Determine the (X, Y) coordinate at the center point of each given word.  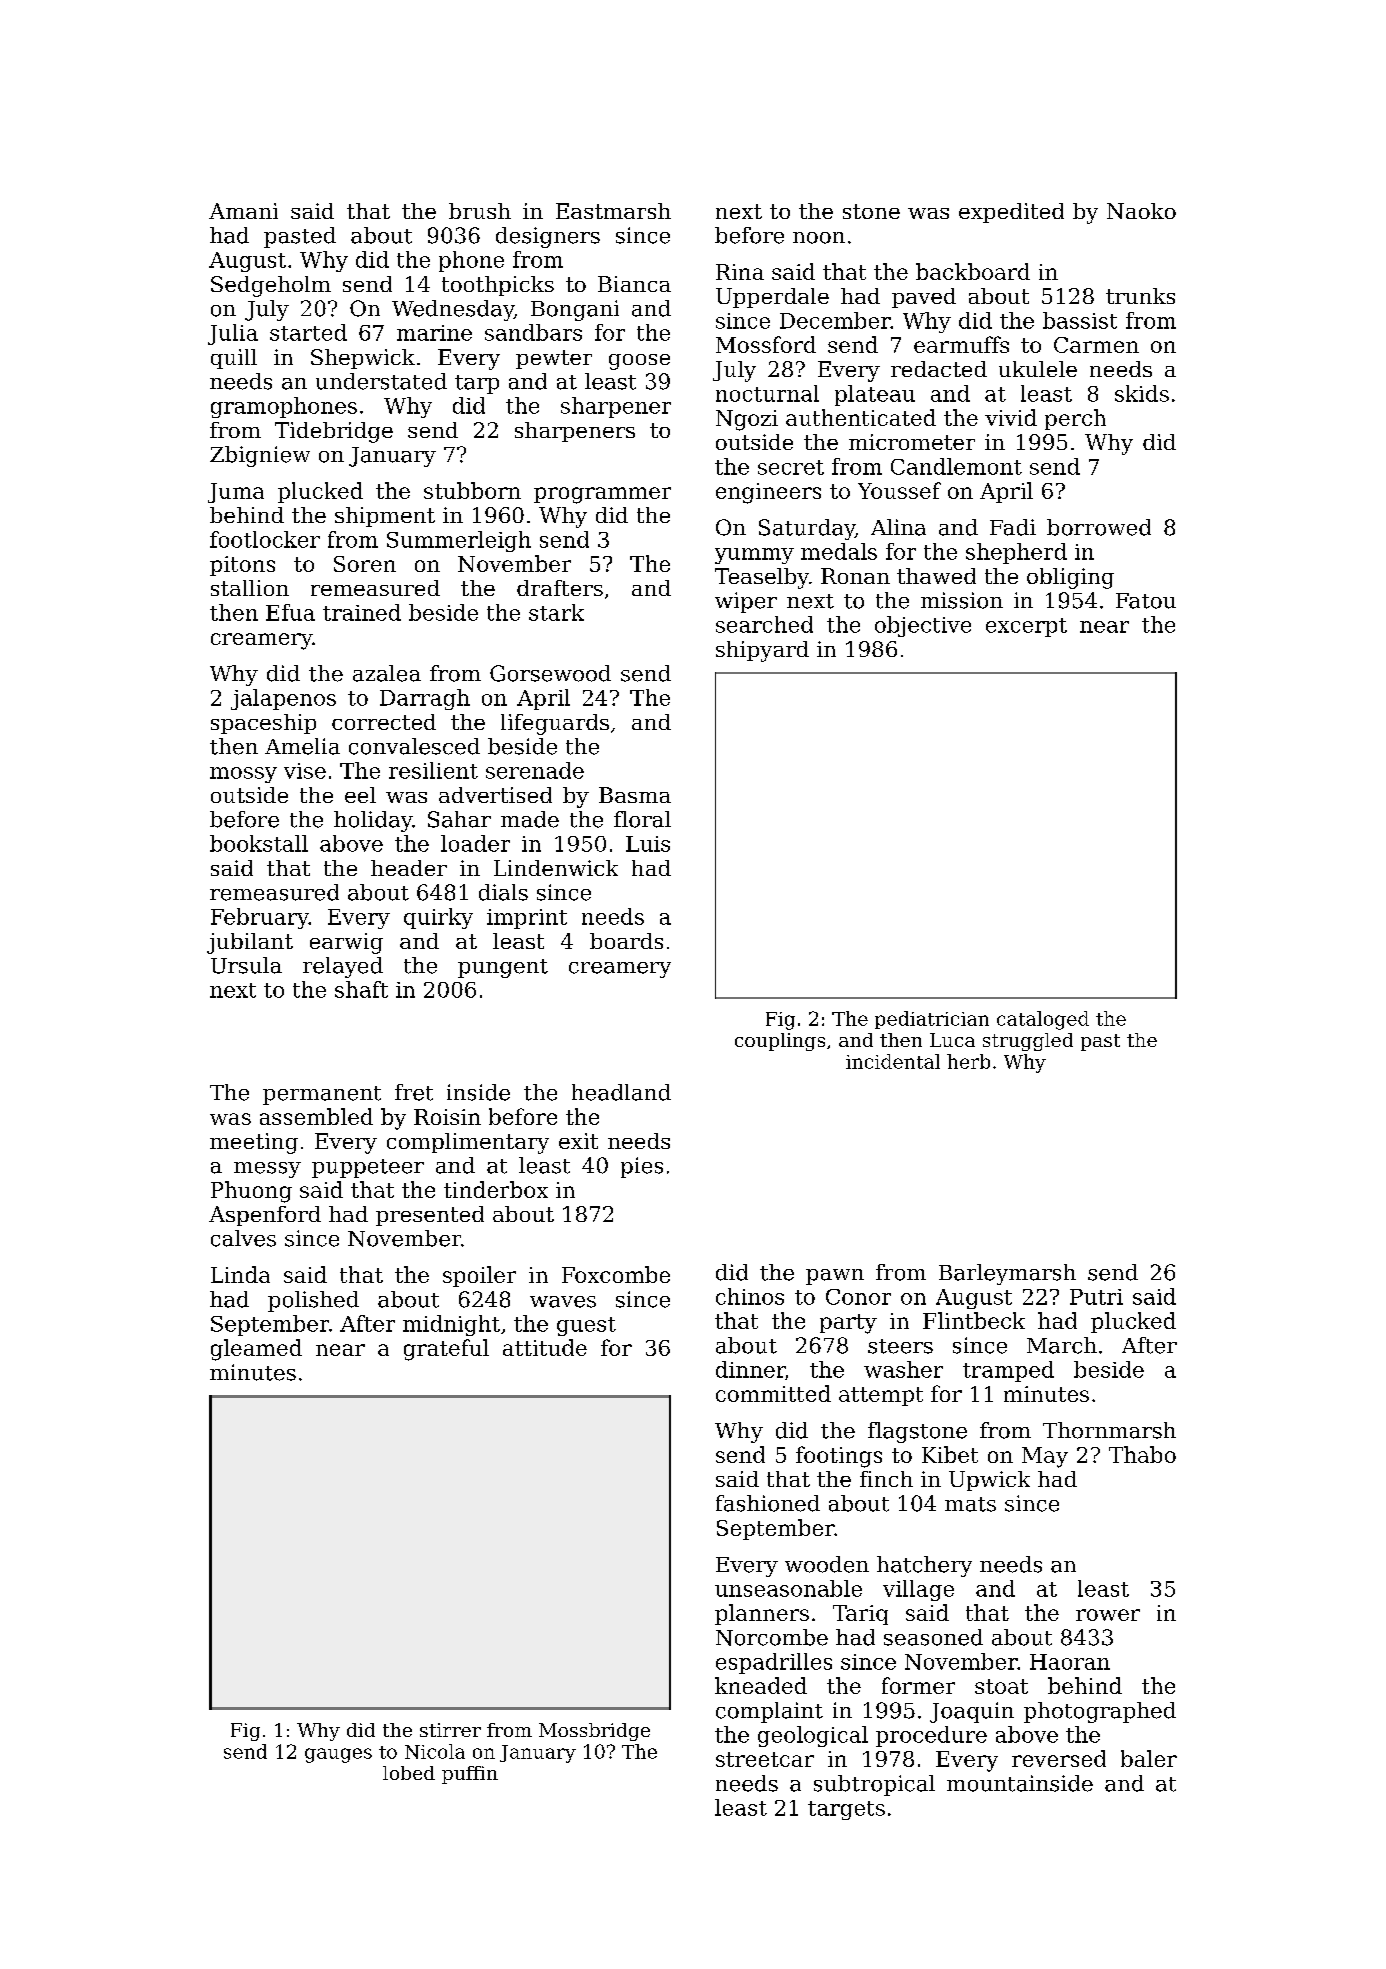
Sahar (459, 819)
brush (480, 211)
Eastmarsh (613, 211)
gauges (338, 1755)
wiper (746, 602)
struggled (1028, 1042)
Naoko (1141, 211)
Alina (898, 527)
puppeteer (368, 1168)
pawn (835, 1277)
